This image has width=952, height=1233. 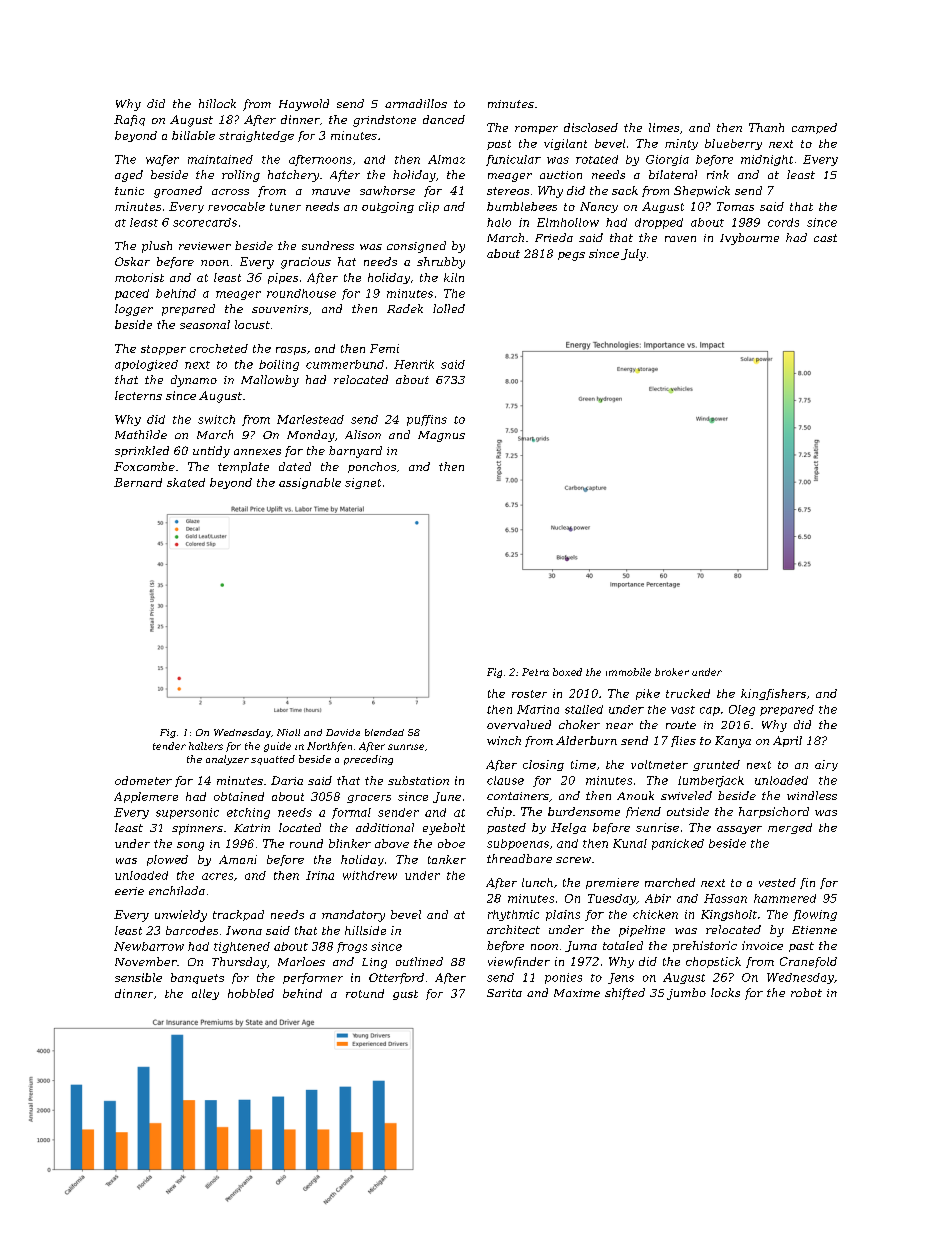 What do you see at coordinates (129, 191) in the image?
I see `tunic` at bounding box center [129, 191].
